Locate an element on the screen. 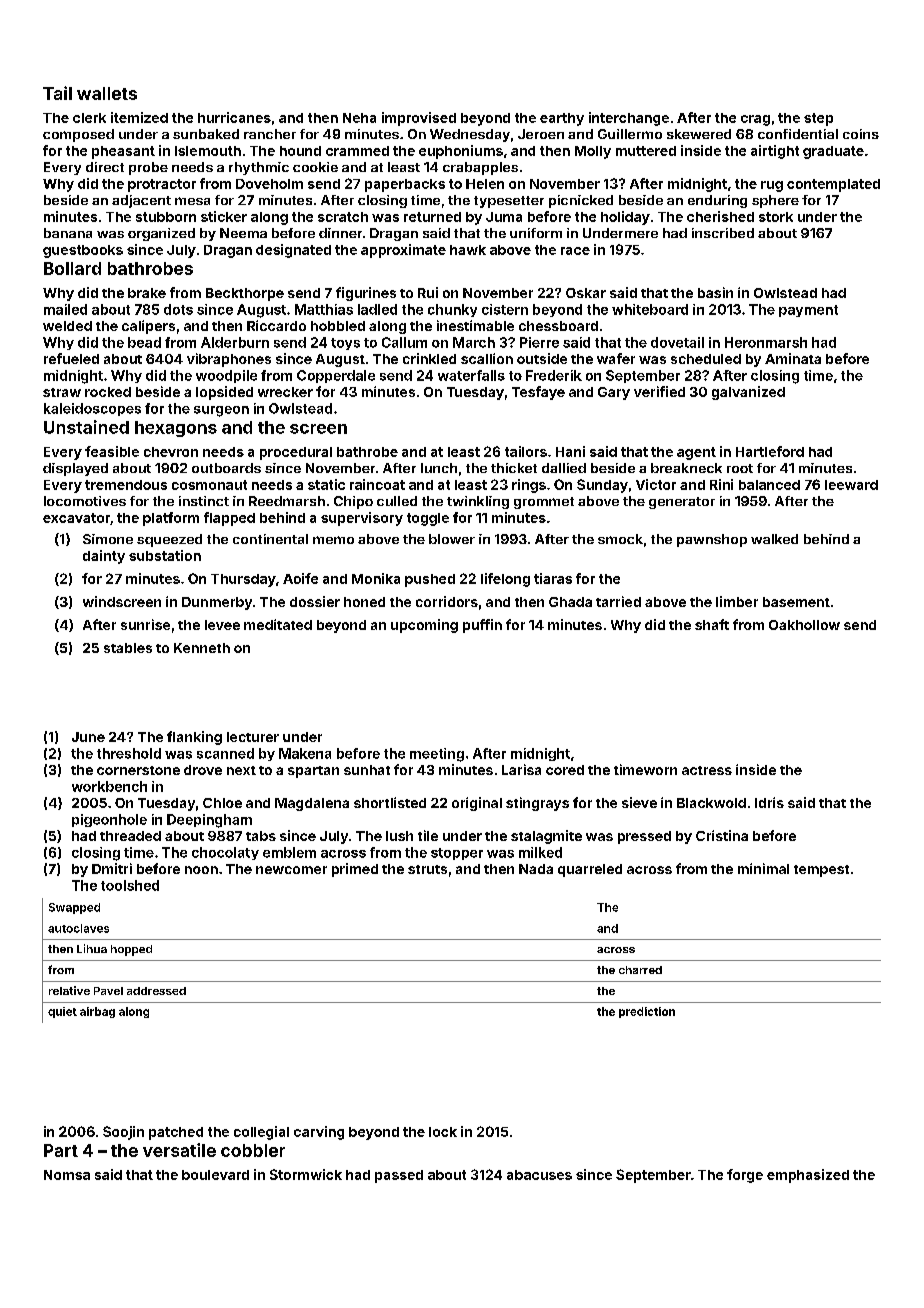 This screenshot has width=924, height=1308. Oakhollow is located at coordinates (804, 625).
